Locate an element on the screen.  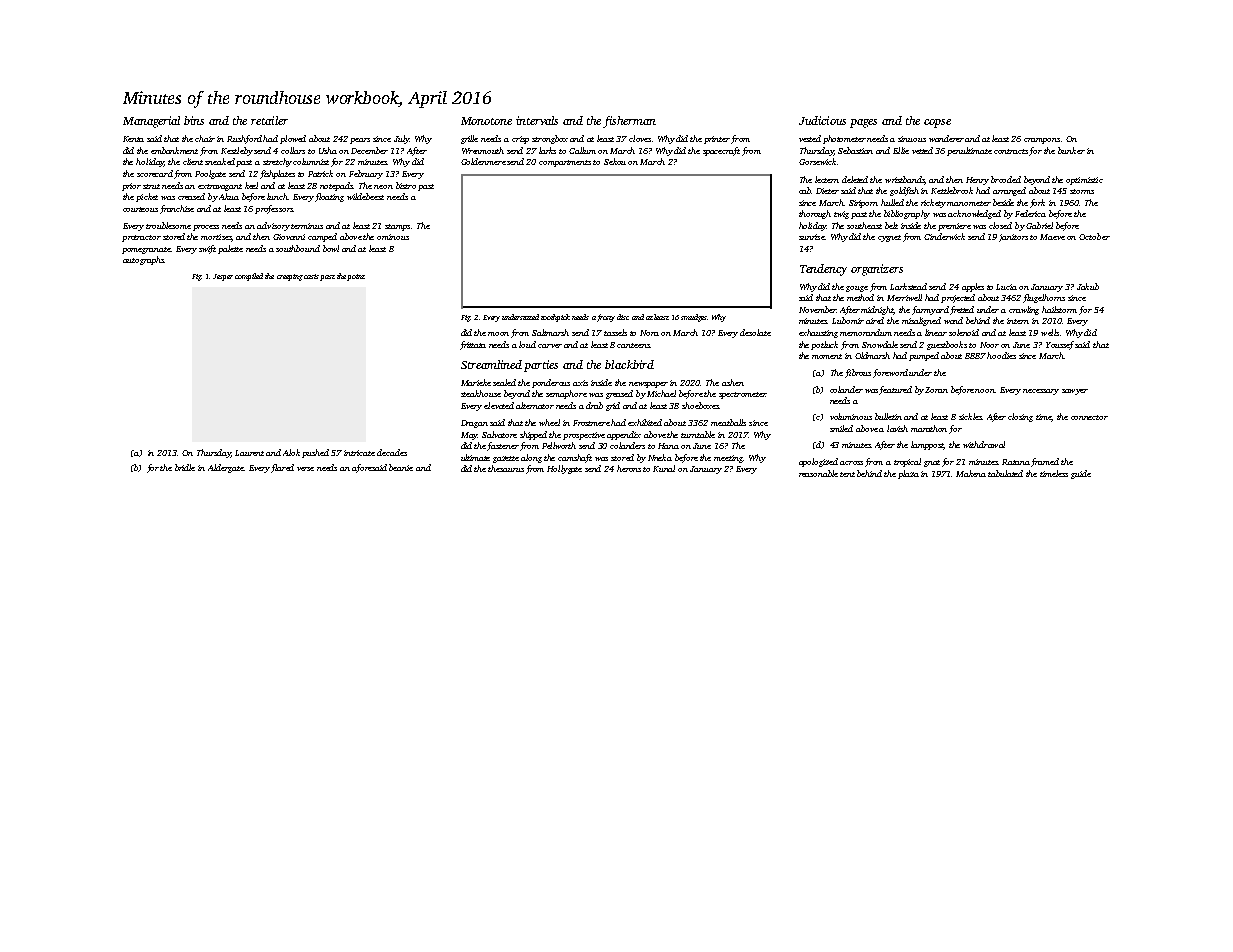
pumped is located at coordinates (924, 356).
